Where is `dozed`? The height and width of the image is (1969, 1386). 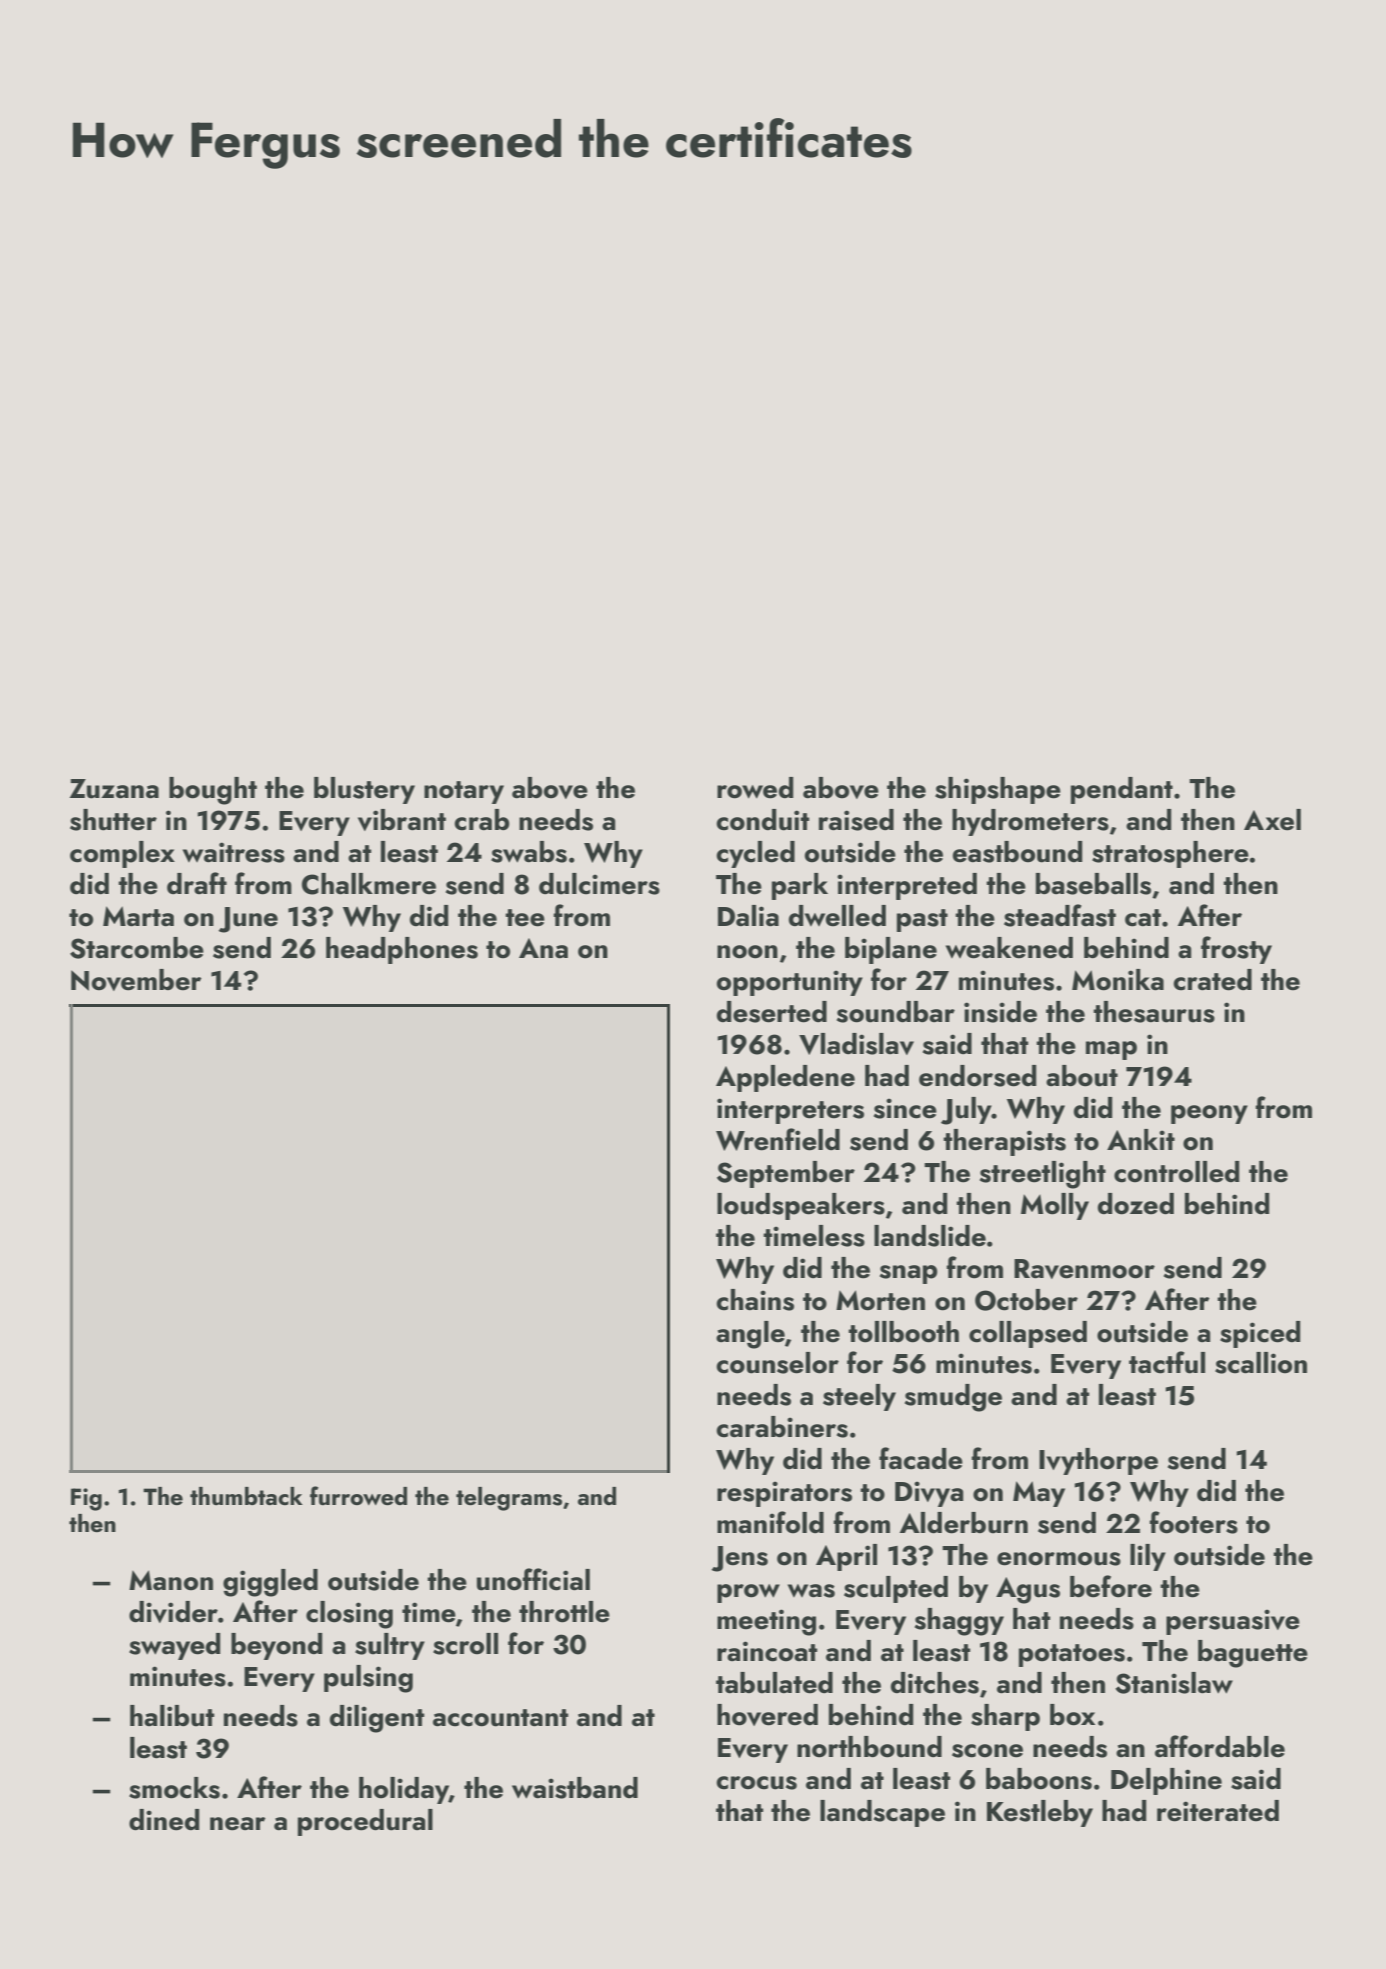 dozed is located at coordinates (1136, 1204).
